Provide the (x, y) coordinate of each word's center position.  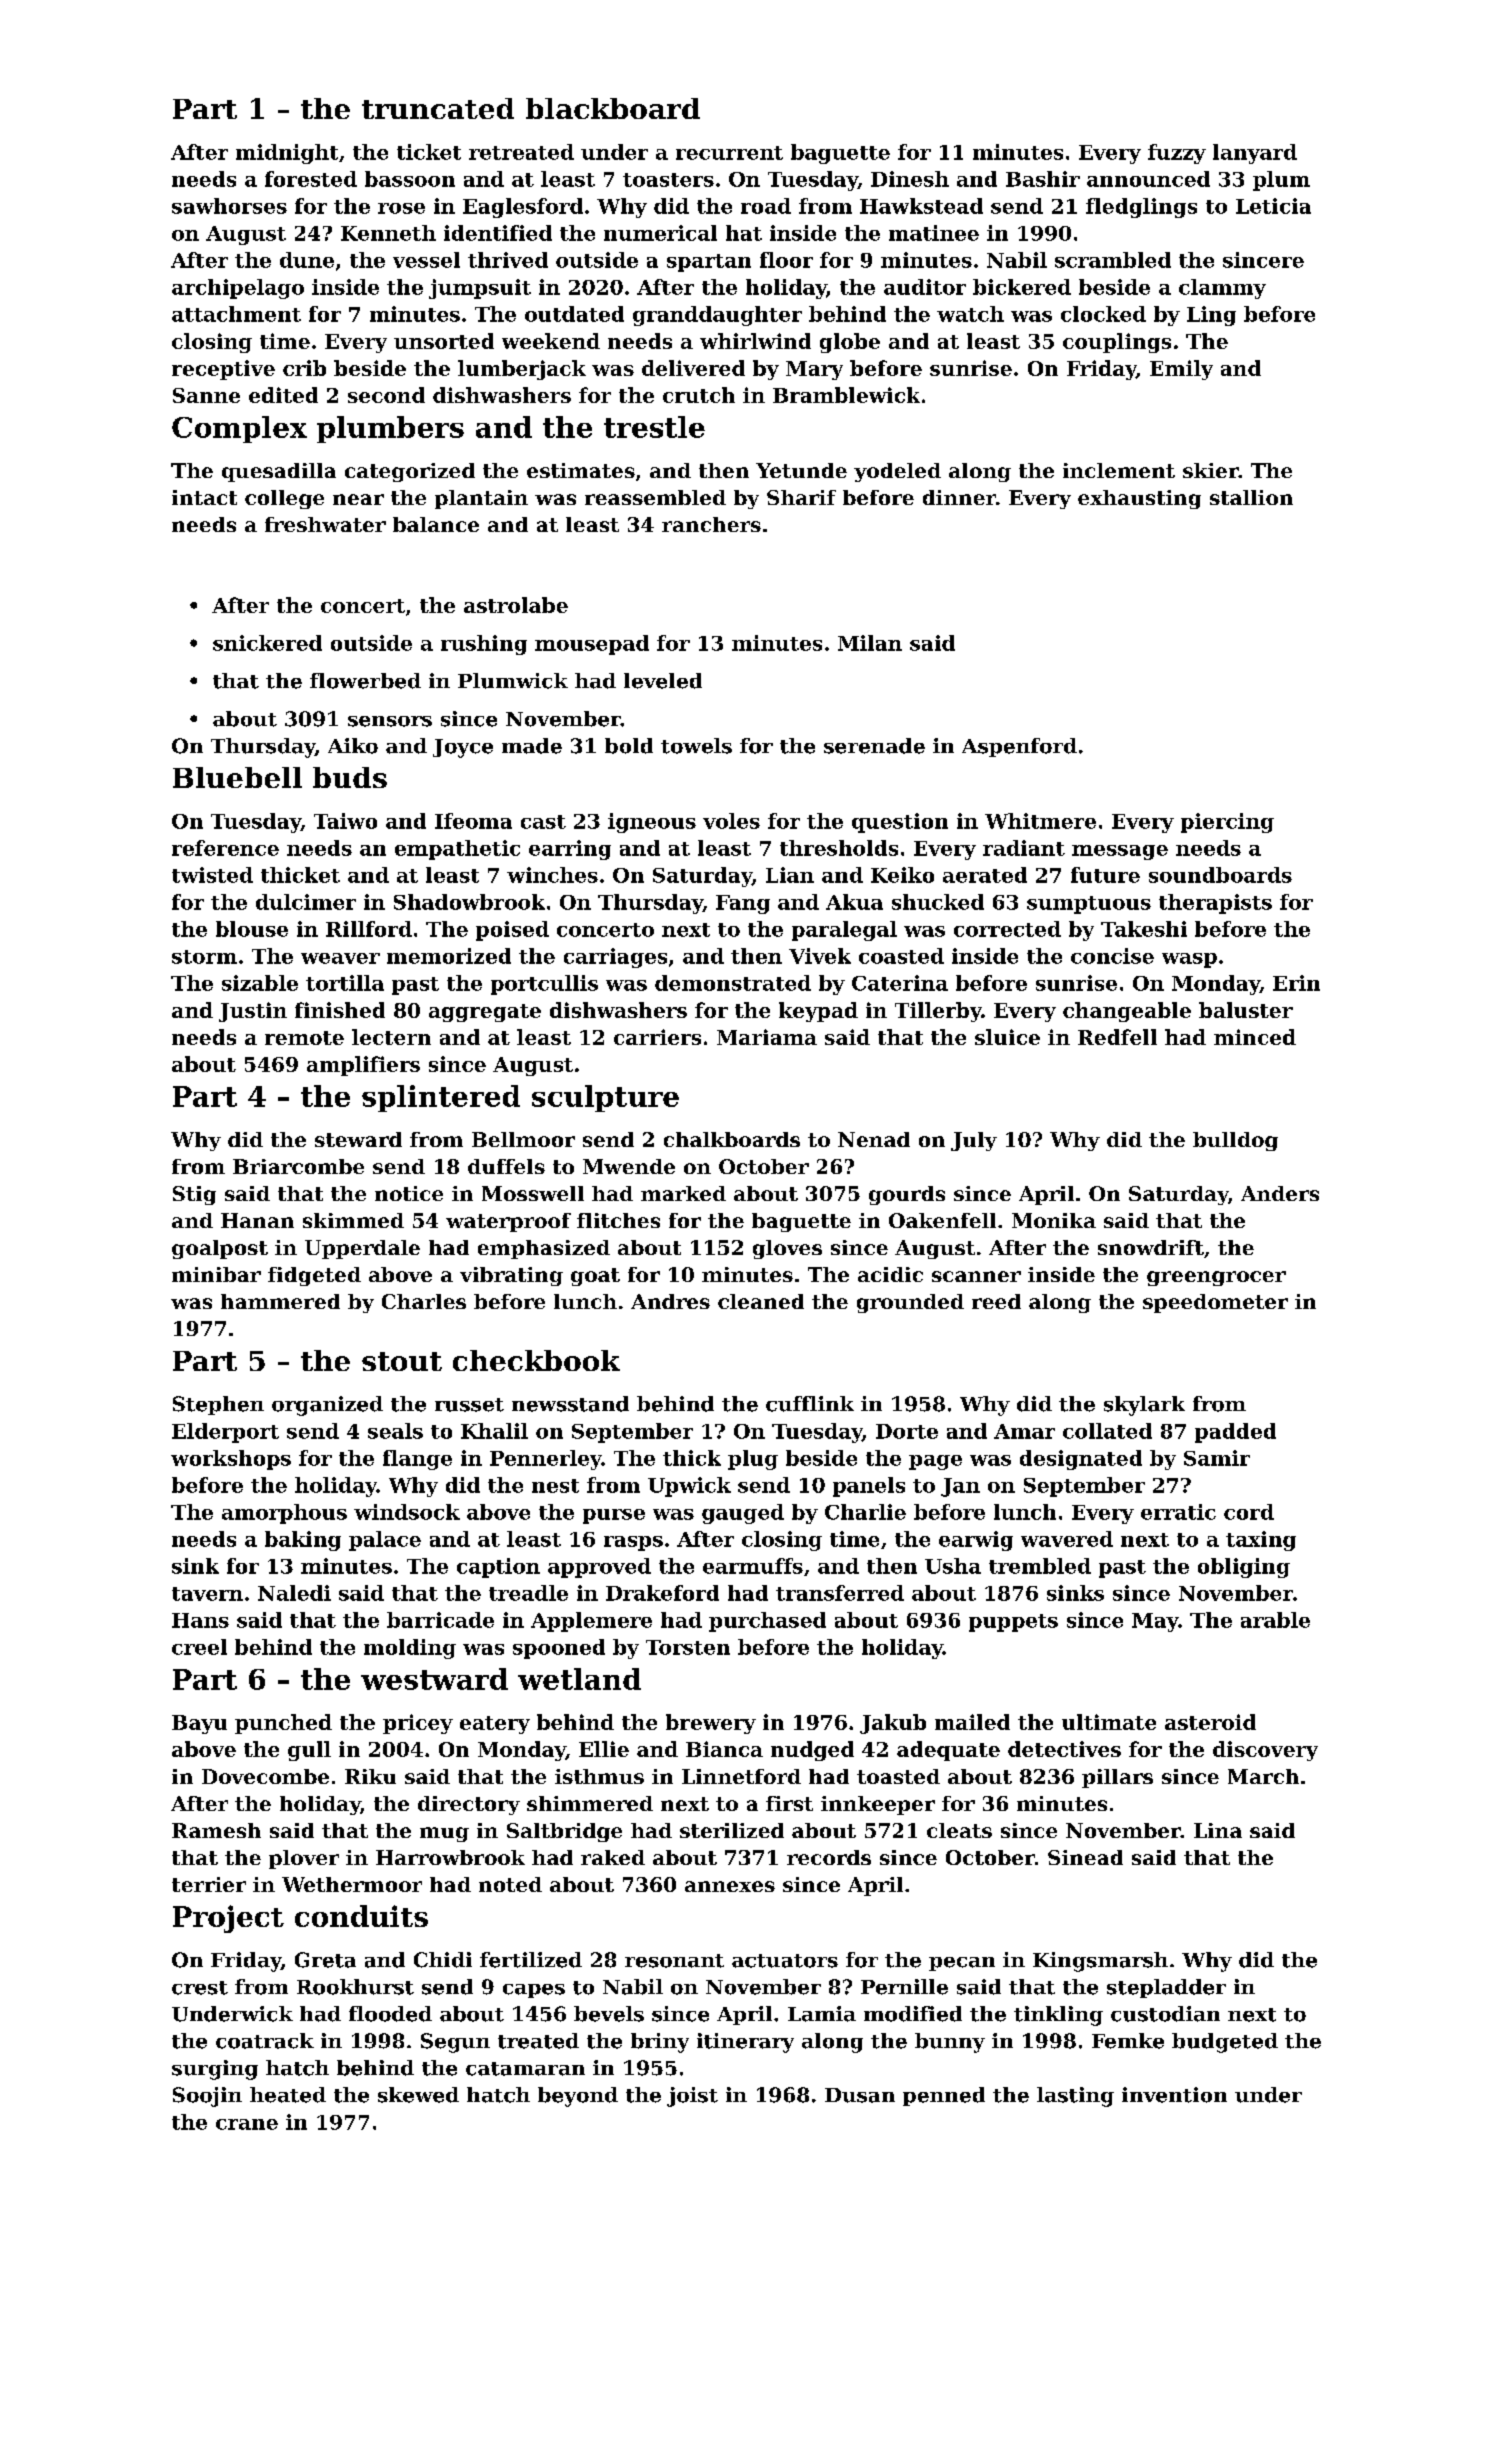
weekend (551, 341)
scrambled (1113, 260)
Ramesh (216, 1830)
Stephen (218, 1405)
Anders (1280, 1193)
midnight (287, 154)
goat (595, 1277)
